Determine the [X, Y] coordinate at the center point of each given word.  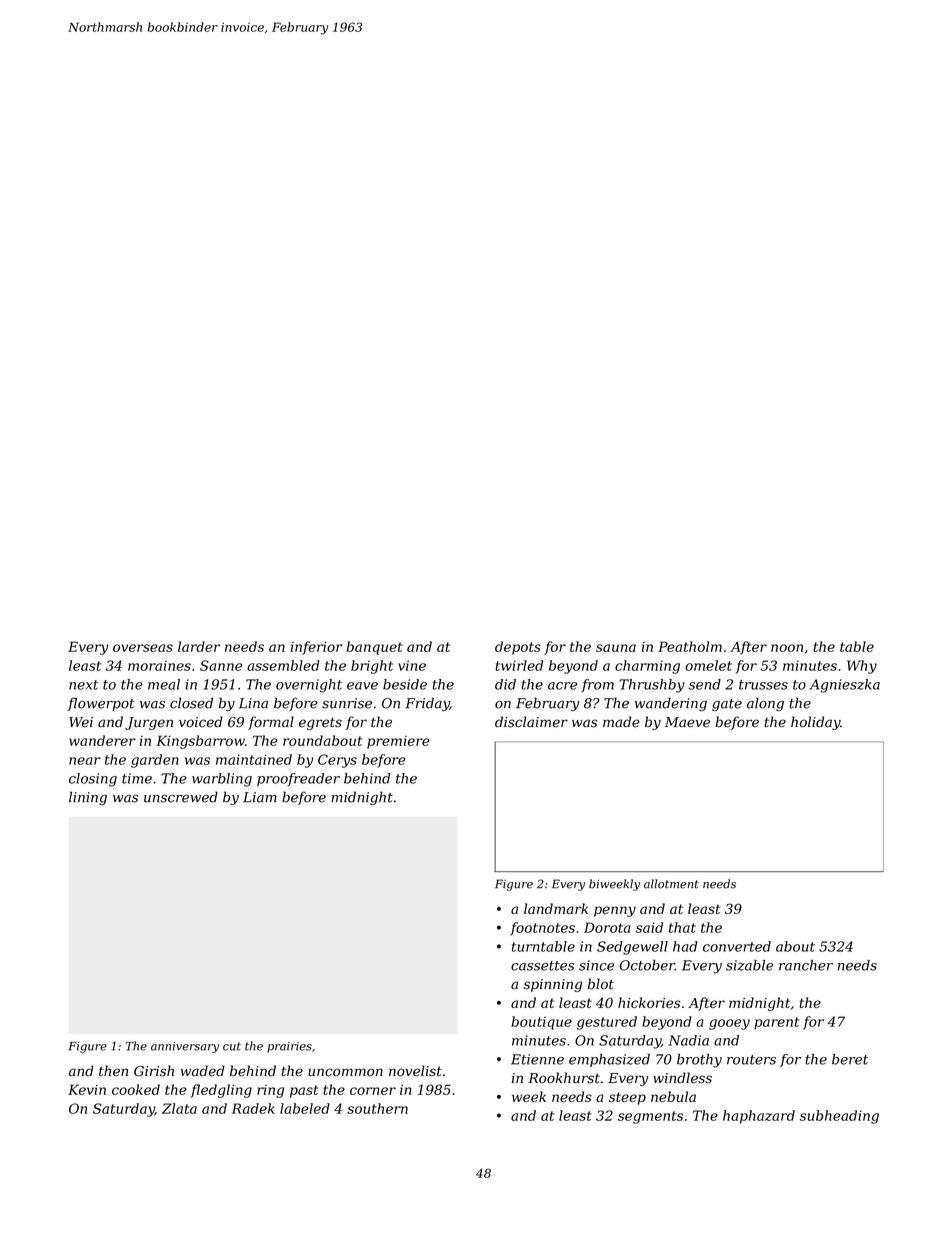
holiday [815, 723]
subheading [839, 1117]
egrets [320, 723]
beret [850, 1059]
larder [199, 646]
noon [787, 648]
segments [650, 1117]
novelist [415, 1071]
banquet [374, 648]
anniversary [185, 1047]
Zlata [179, 1108]
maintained [254, 759]
